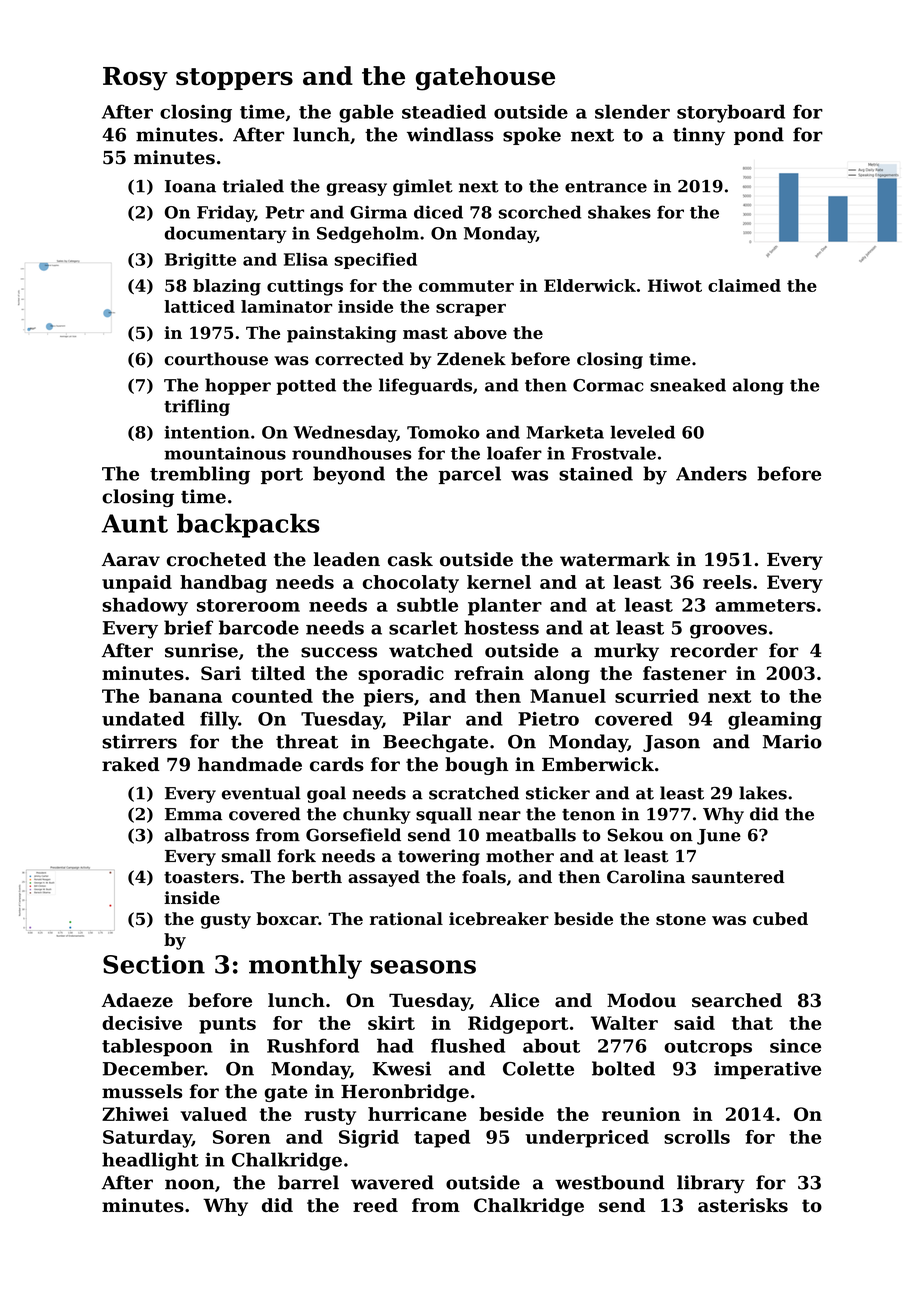 The image size is (924, 1314). What do you see at coordinates (470, 475) in the document?
I see `parcel` at bounding box center [470, 475].
